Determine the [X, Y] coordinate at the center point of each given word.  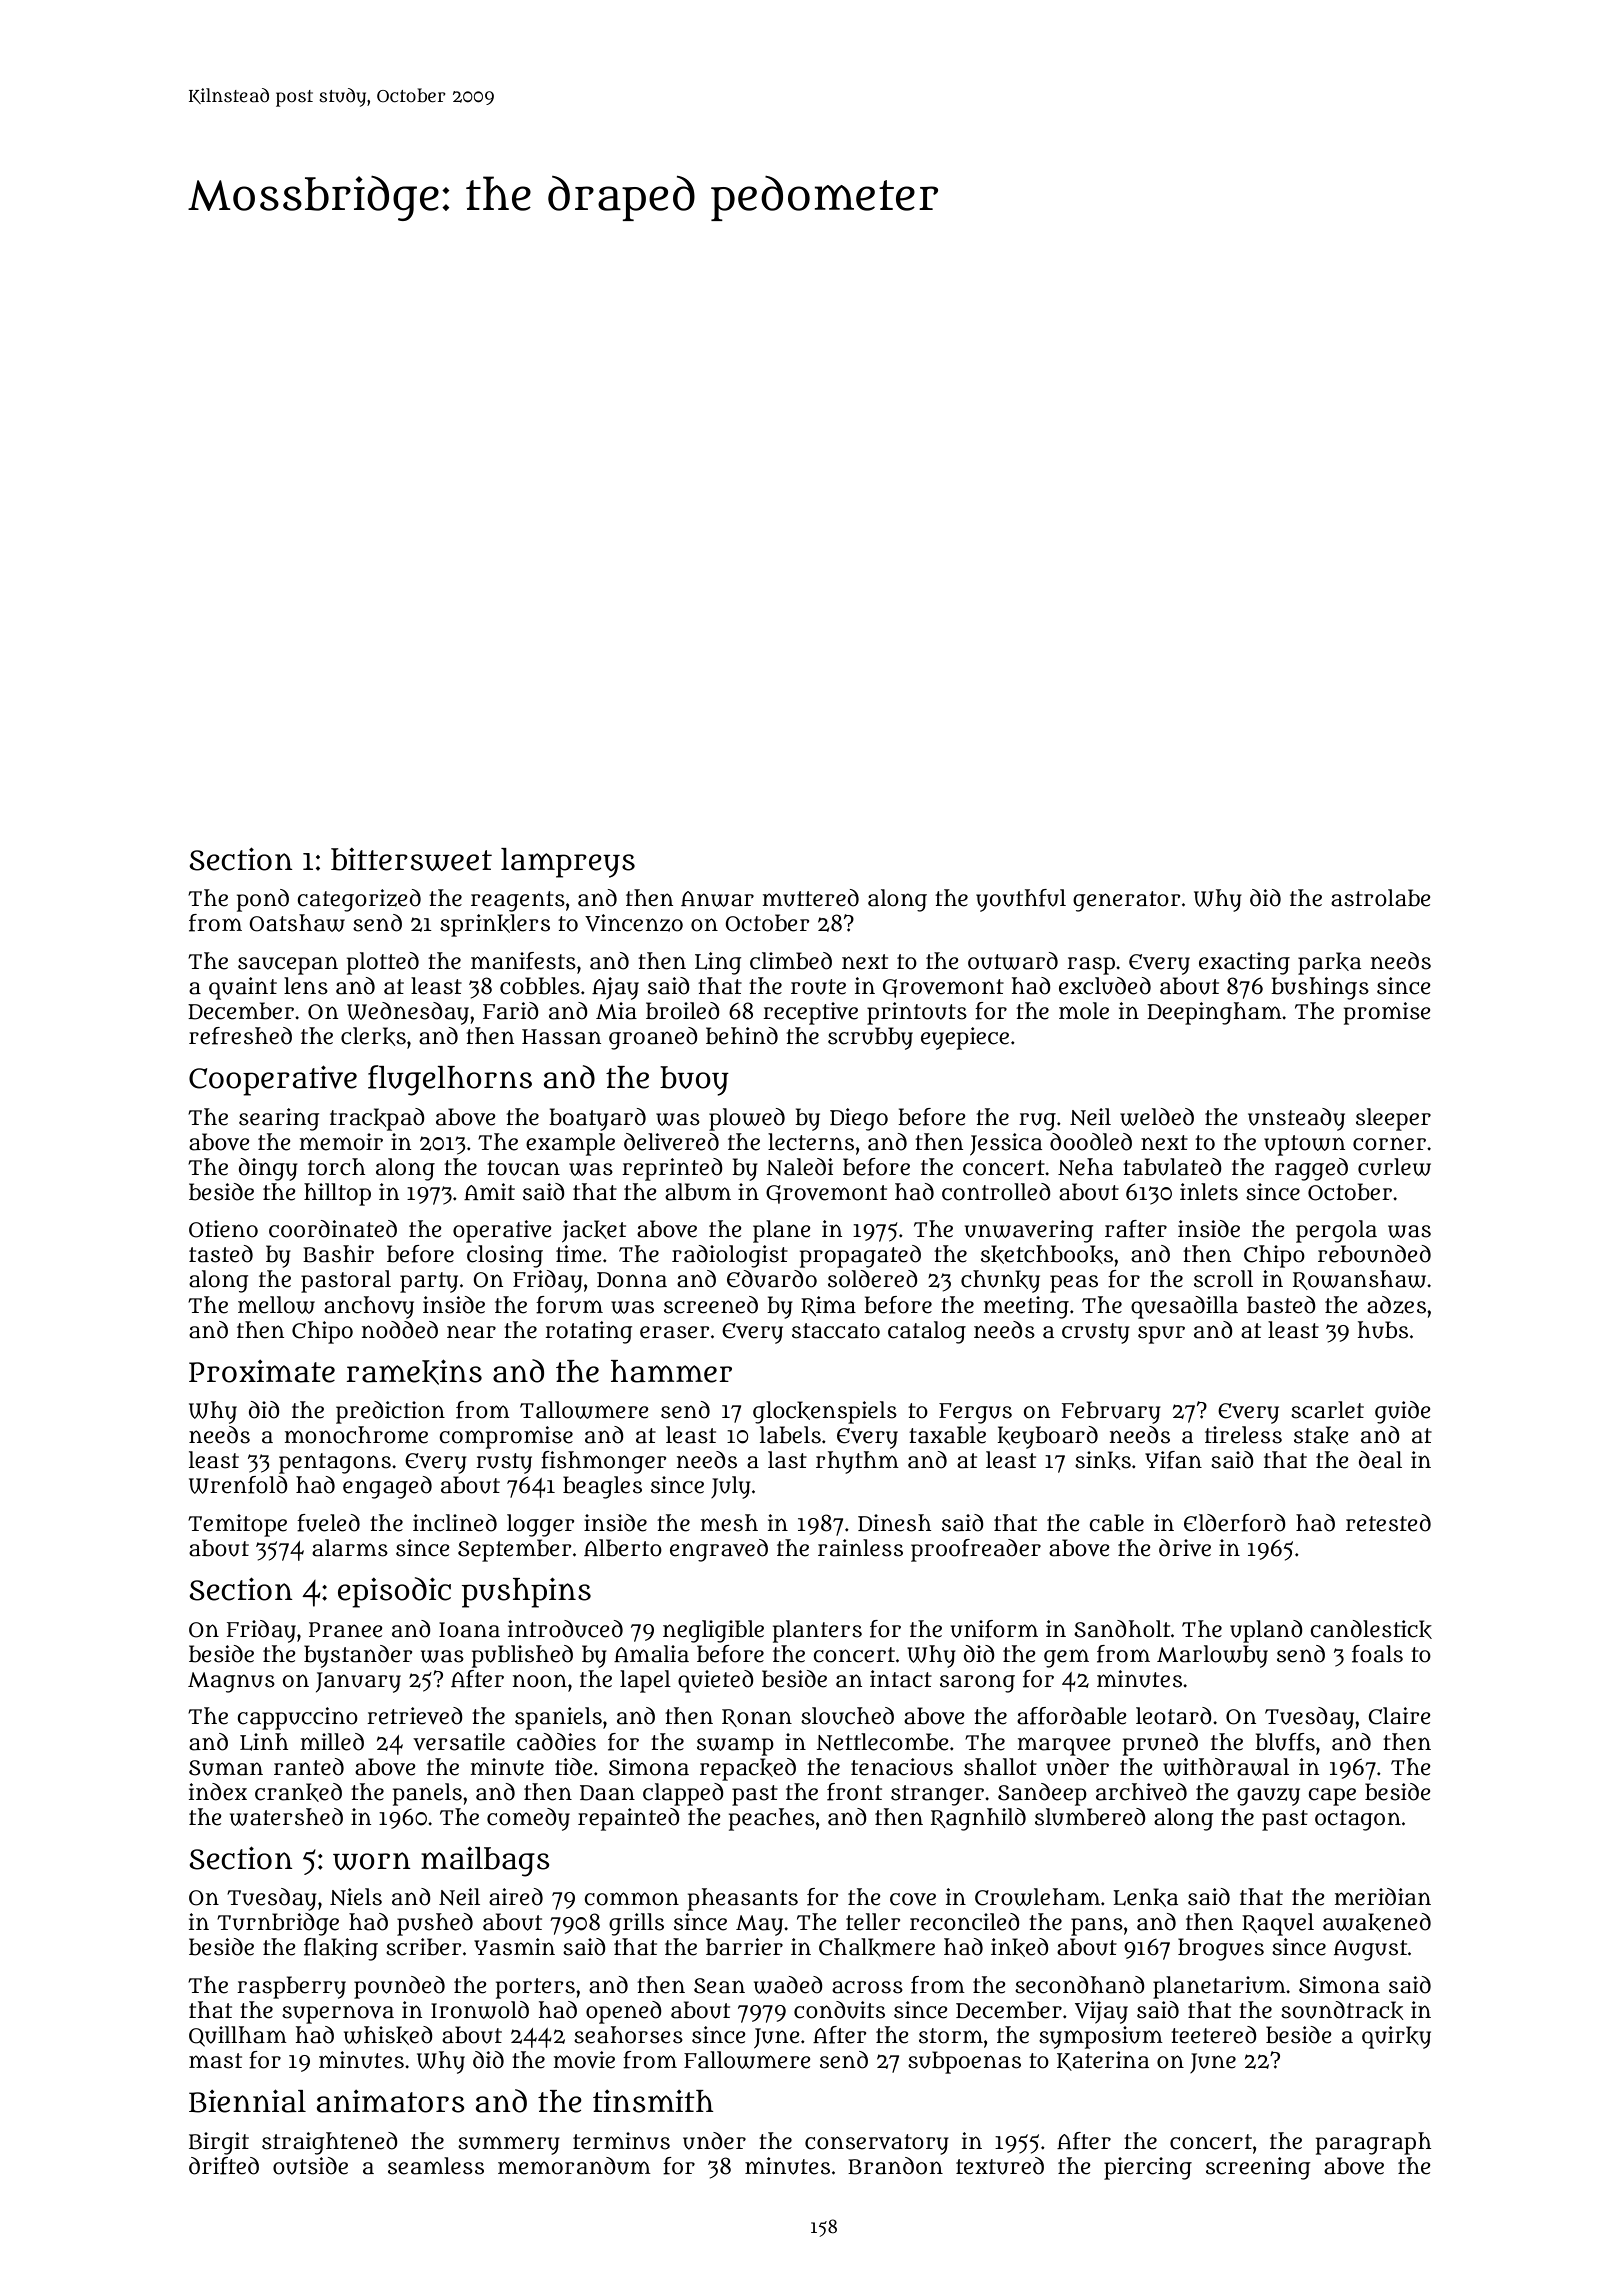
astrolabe [1381, 898]
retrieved [415, 1716]
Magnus [231, 1682]
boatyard [597, 1119]
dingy [268, 1169]
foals [1377, 1654]
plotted [383, 963]
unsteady [1296, 1119]
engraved [719, 1550]
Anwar [717, 899]
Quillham [238, 2036]
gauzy [1268, 1797]
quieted [716, 1681]
